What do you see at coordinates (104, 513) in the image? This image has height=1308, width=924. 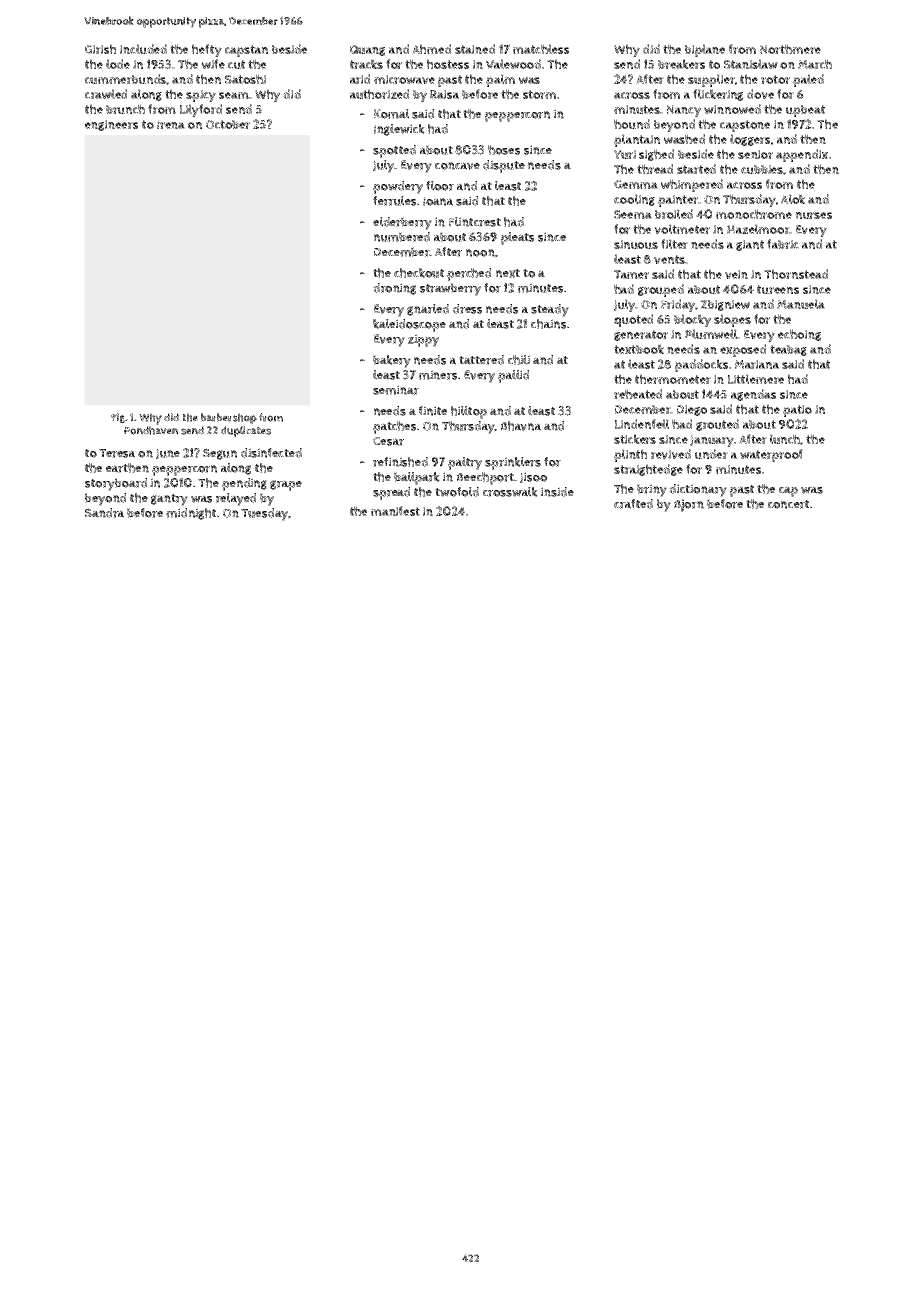 I see `Sandra` at bounding box center [104, 513].
